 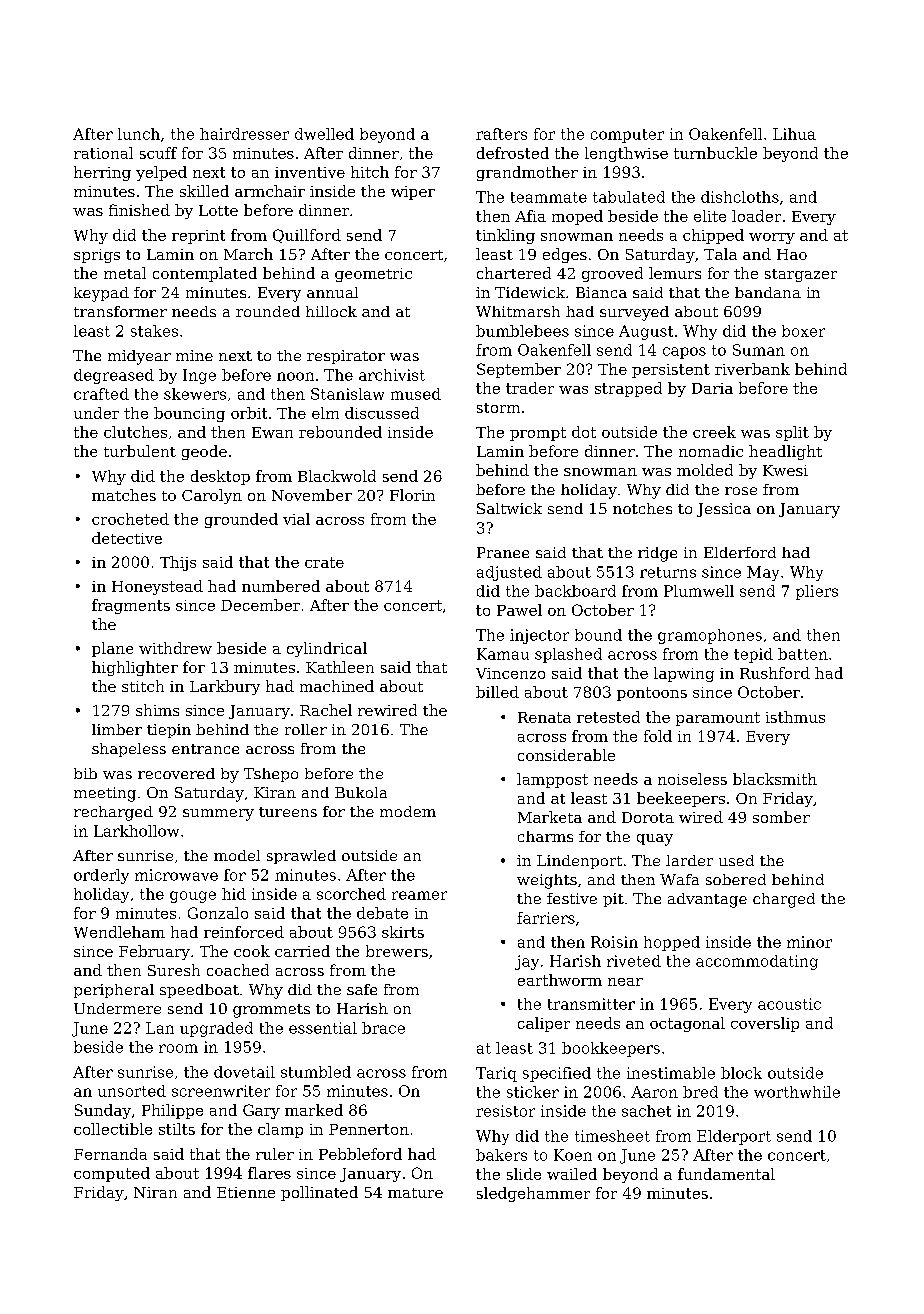 I want to click on hopped, so click(x=672, y=943).
